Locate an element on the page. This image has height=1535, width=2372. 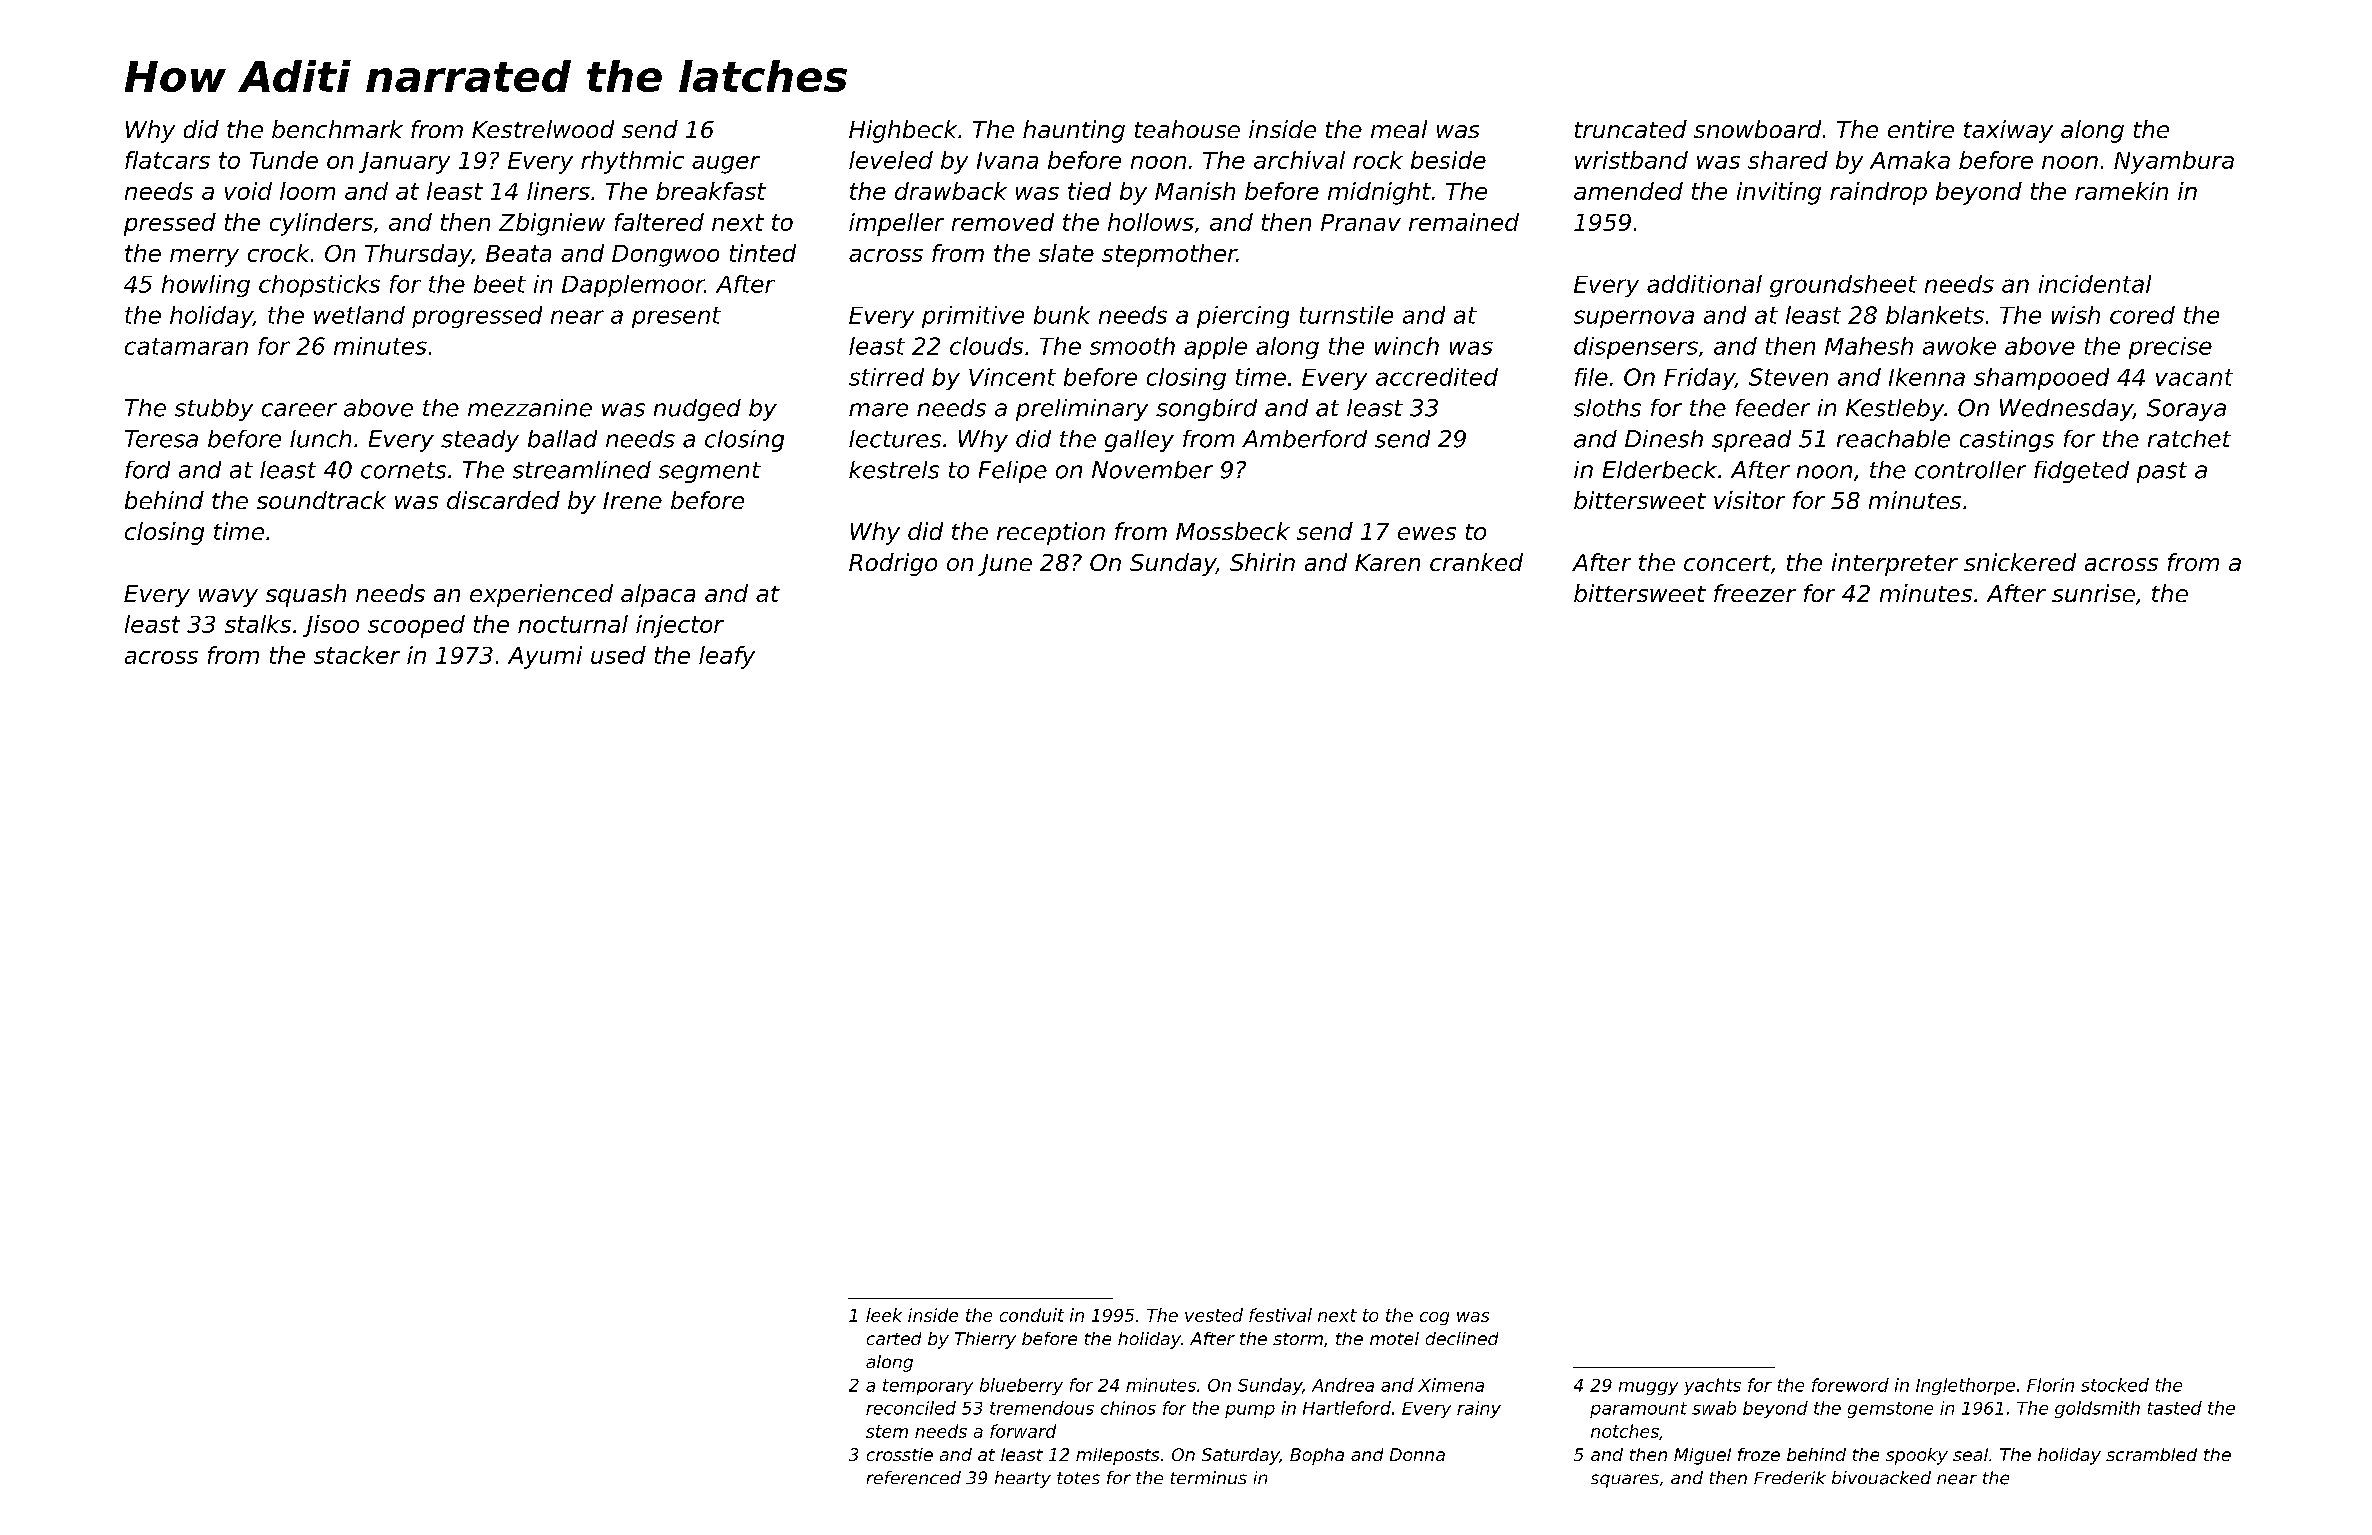
stacker is located at coordinates (357, 655).
